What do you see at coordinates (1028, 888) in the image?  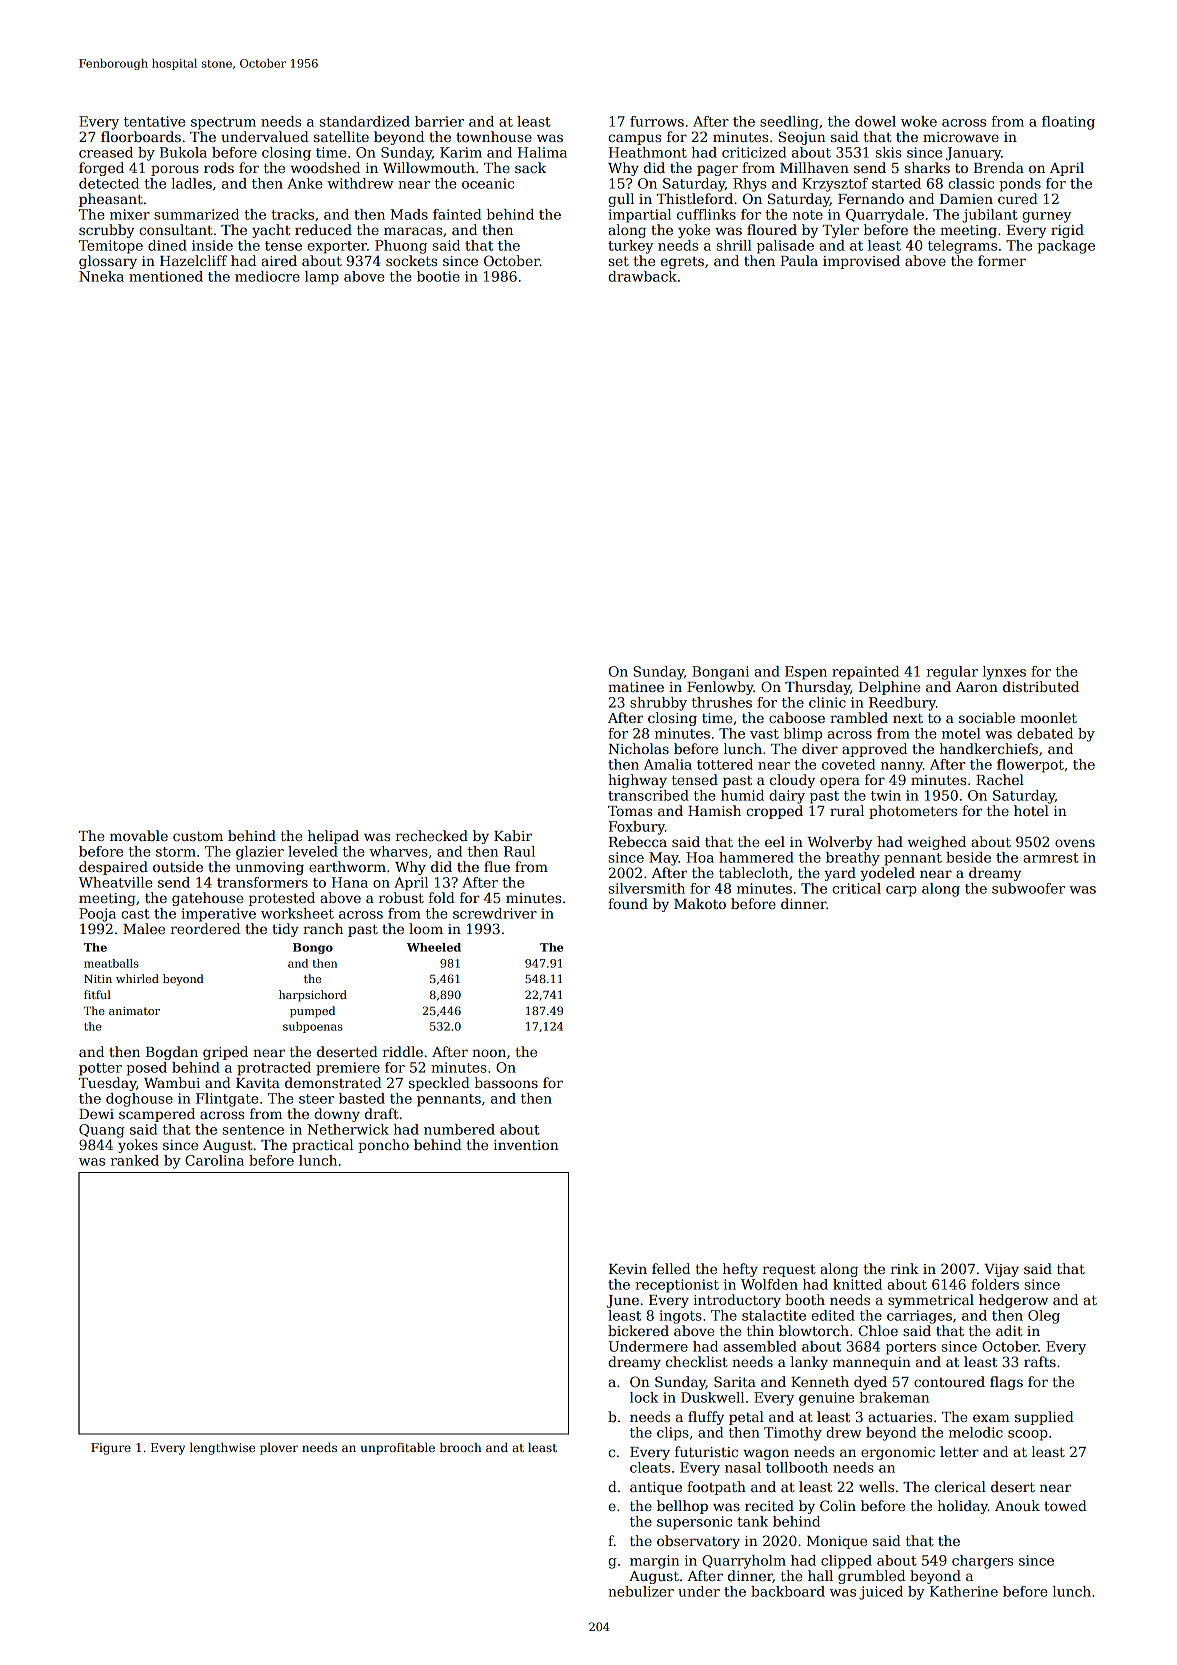 I see `subwoofer` at bounding box center [1028, 888].
